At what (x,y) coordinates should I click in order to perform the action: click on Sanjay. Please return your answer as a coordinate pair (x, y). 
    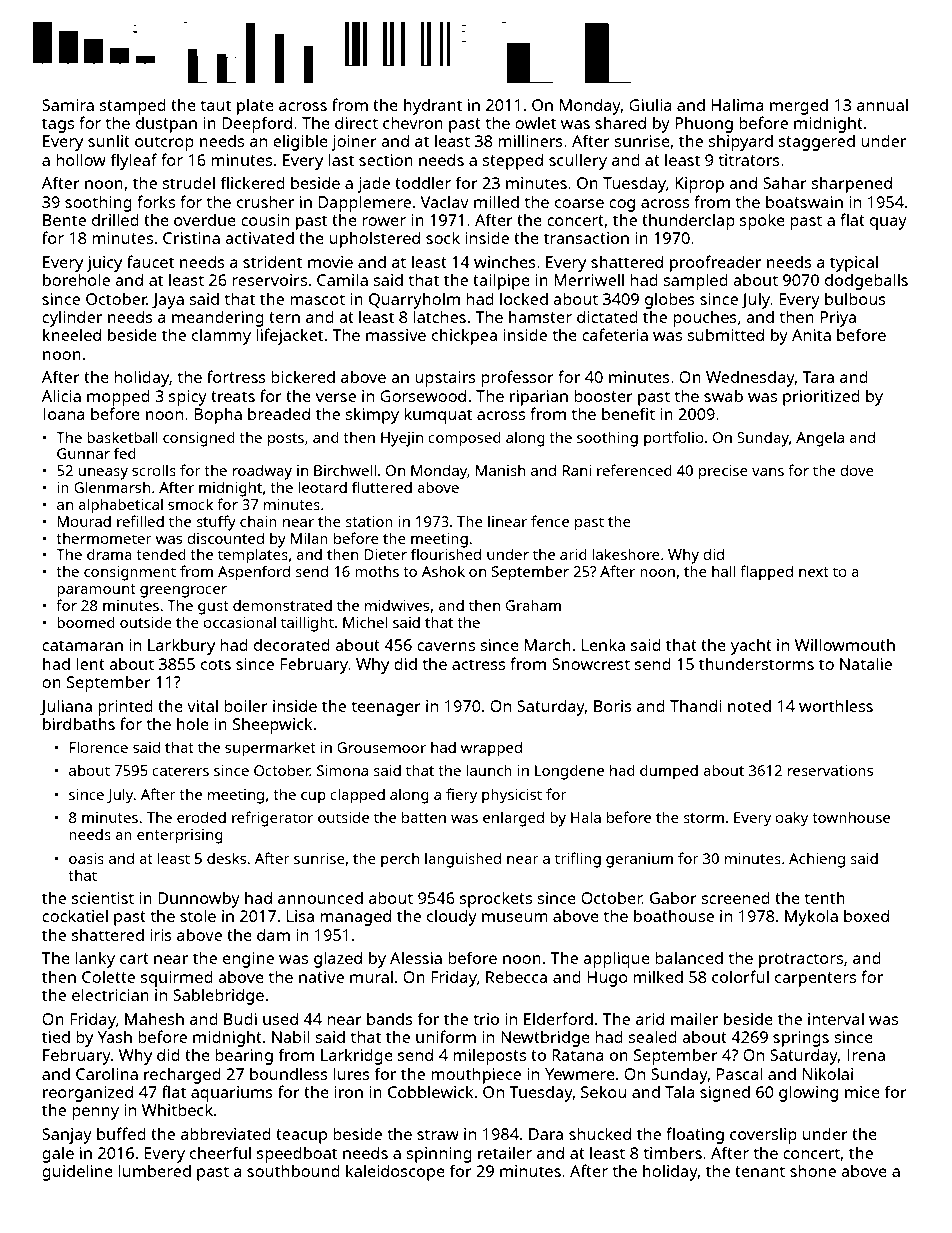
    Looking at the image, I should click on (67, 1136).
